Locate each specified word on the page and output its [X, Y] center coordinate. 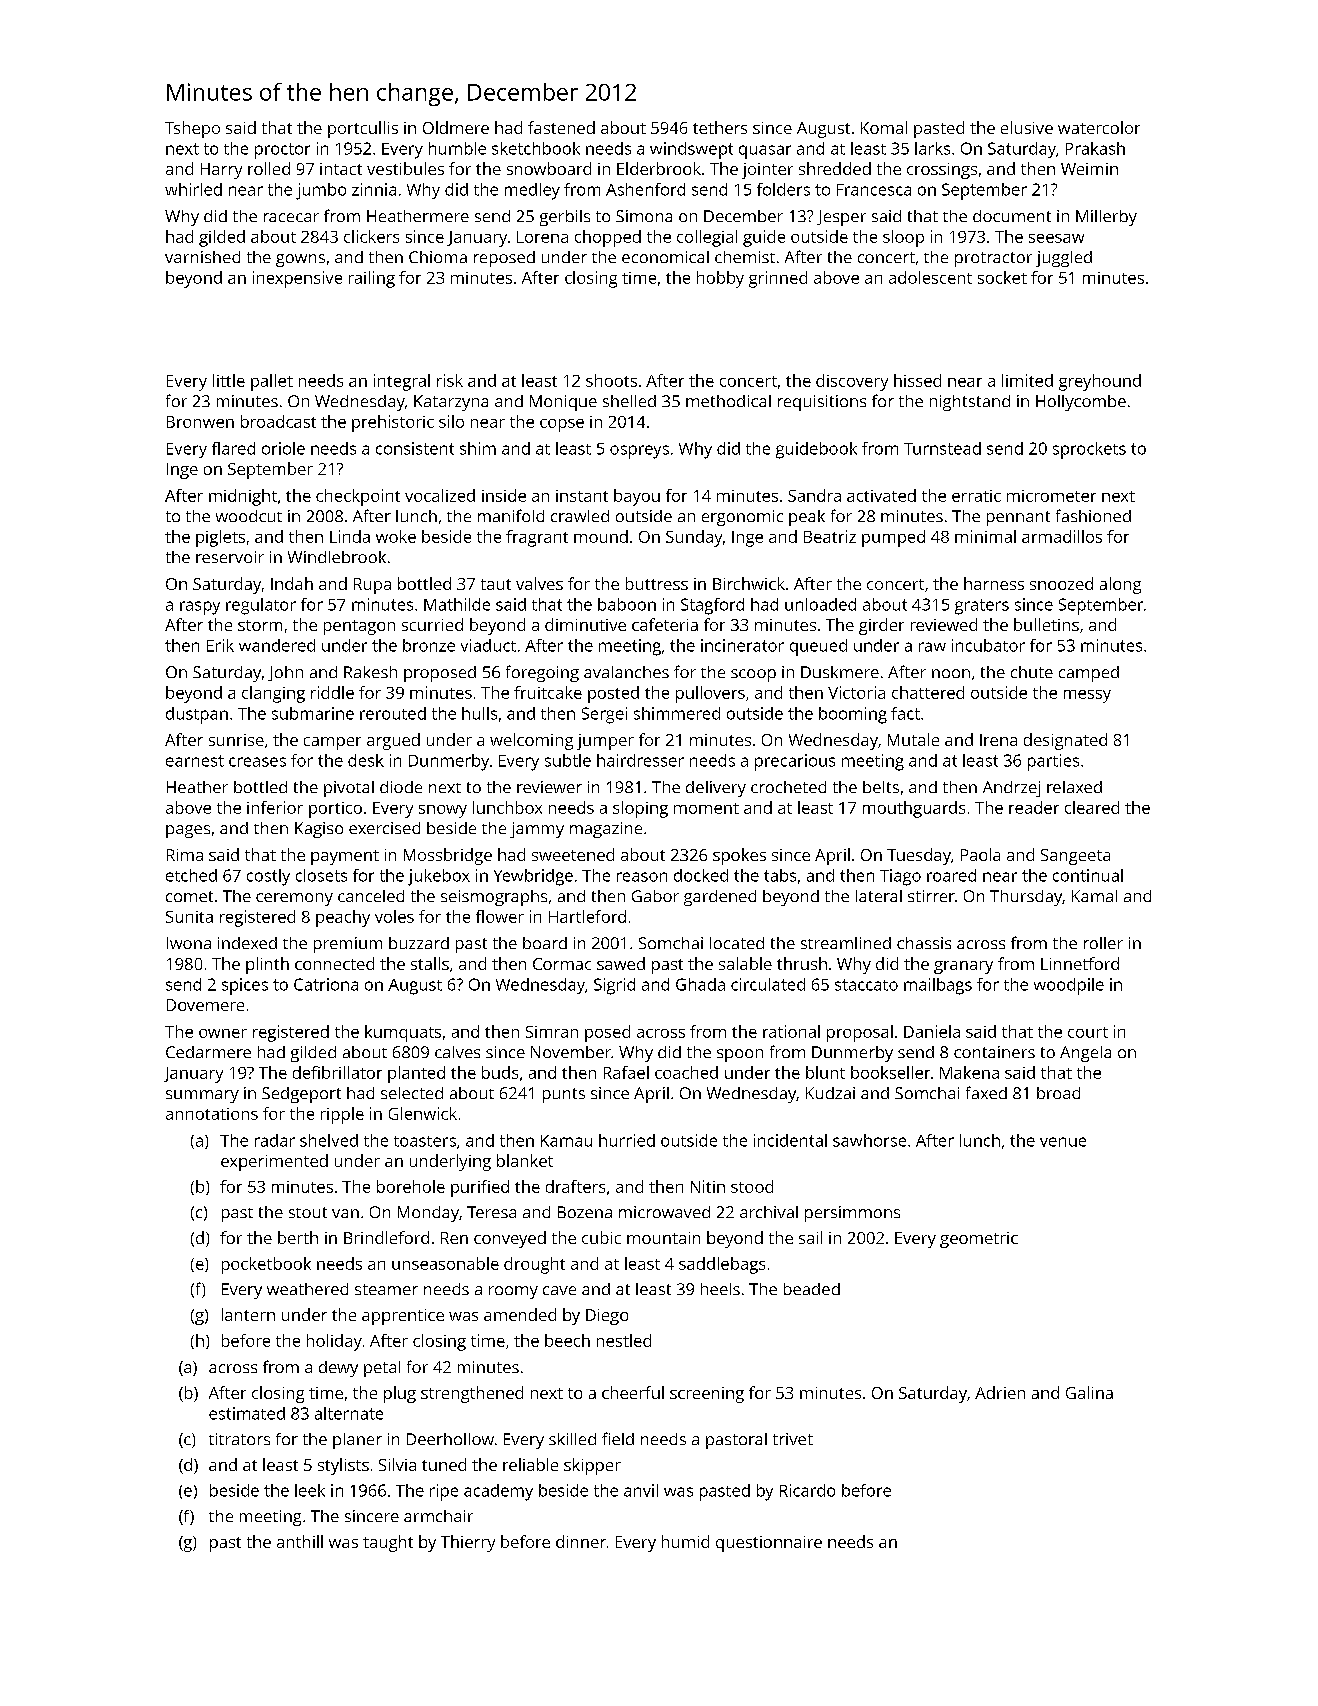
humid [685, 1541]
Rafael [626, 1072]
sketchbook [536, 148]
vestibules [405, 168]
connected [334, 963]
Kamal [1094, 896]
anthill [300, 1541]
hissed [917, 380]
